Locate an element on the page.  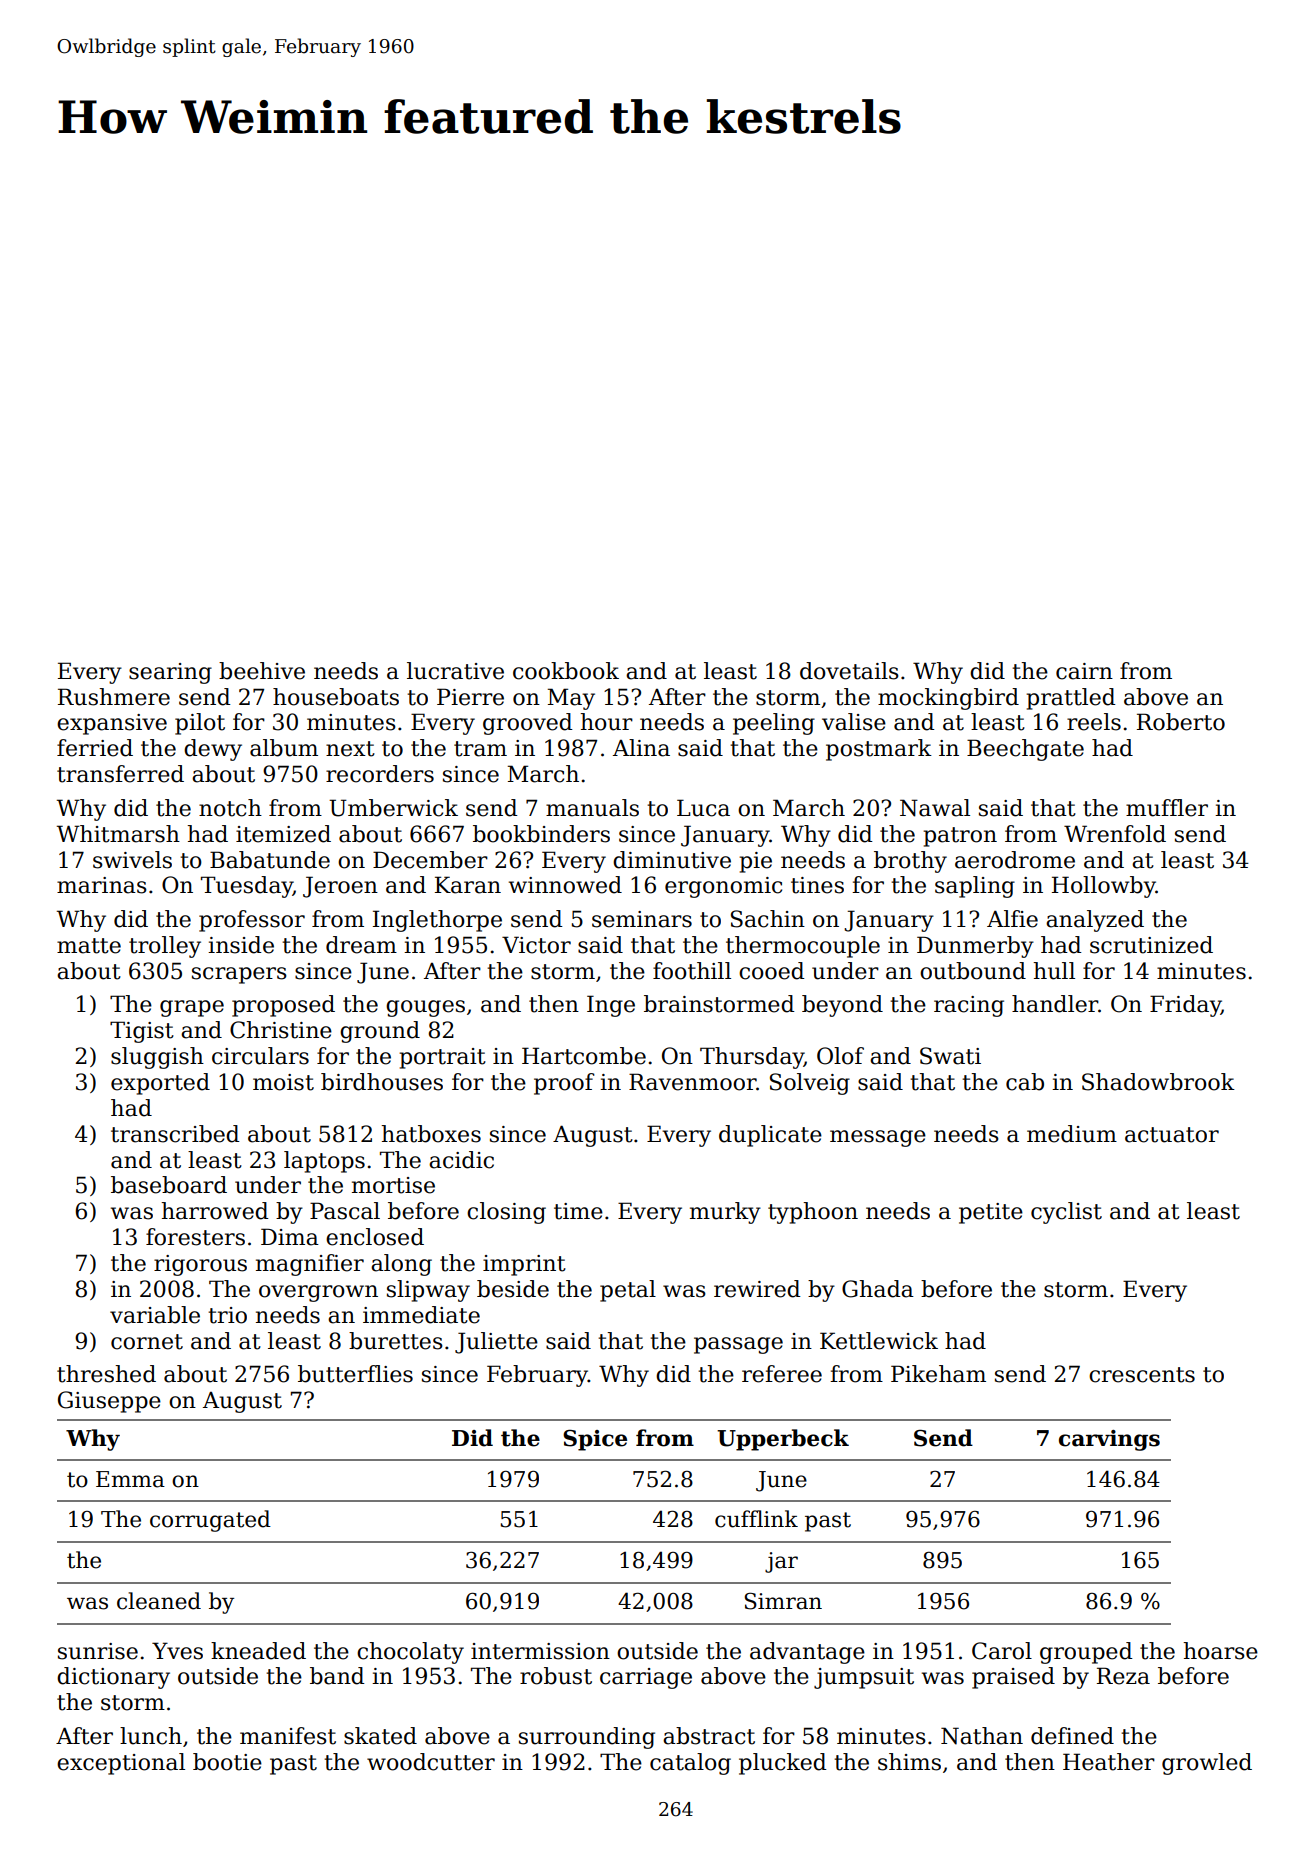
manifest is located at coordinates (288, 1736).
